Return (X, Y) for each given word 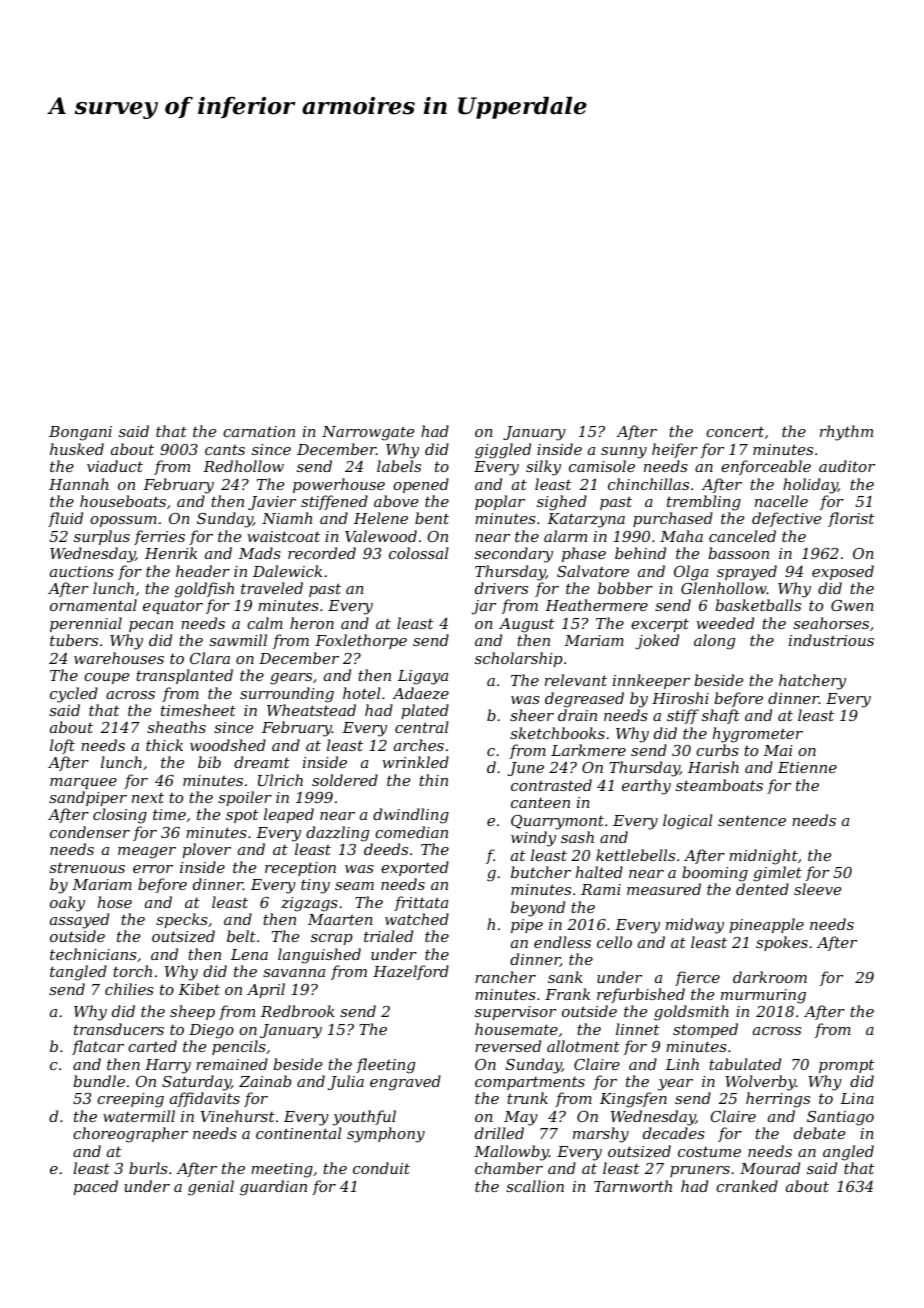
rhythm (846, 433)
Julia (346, 1082)
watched (417, 919)
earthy (646, 787)
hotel (362, 693)
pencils (239, 1047)
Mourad (770, 1168)
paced (96, 1187)
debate (819, 1133)
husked (77, 449)
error (153, 869)
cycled (74, 695)
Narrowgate (368, 433)
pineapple (767, 925)
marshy (601, 1135)
